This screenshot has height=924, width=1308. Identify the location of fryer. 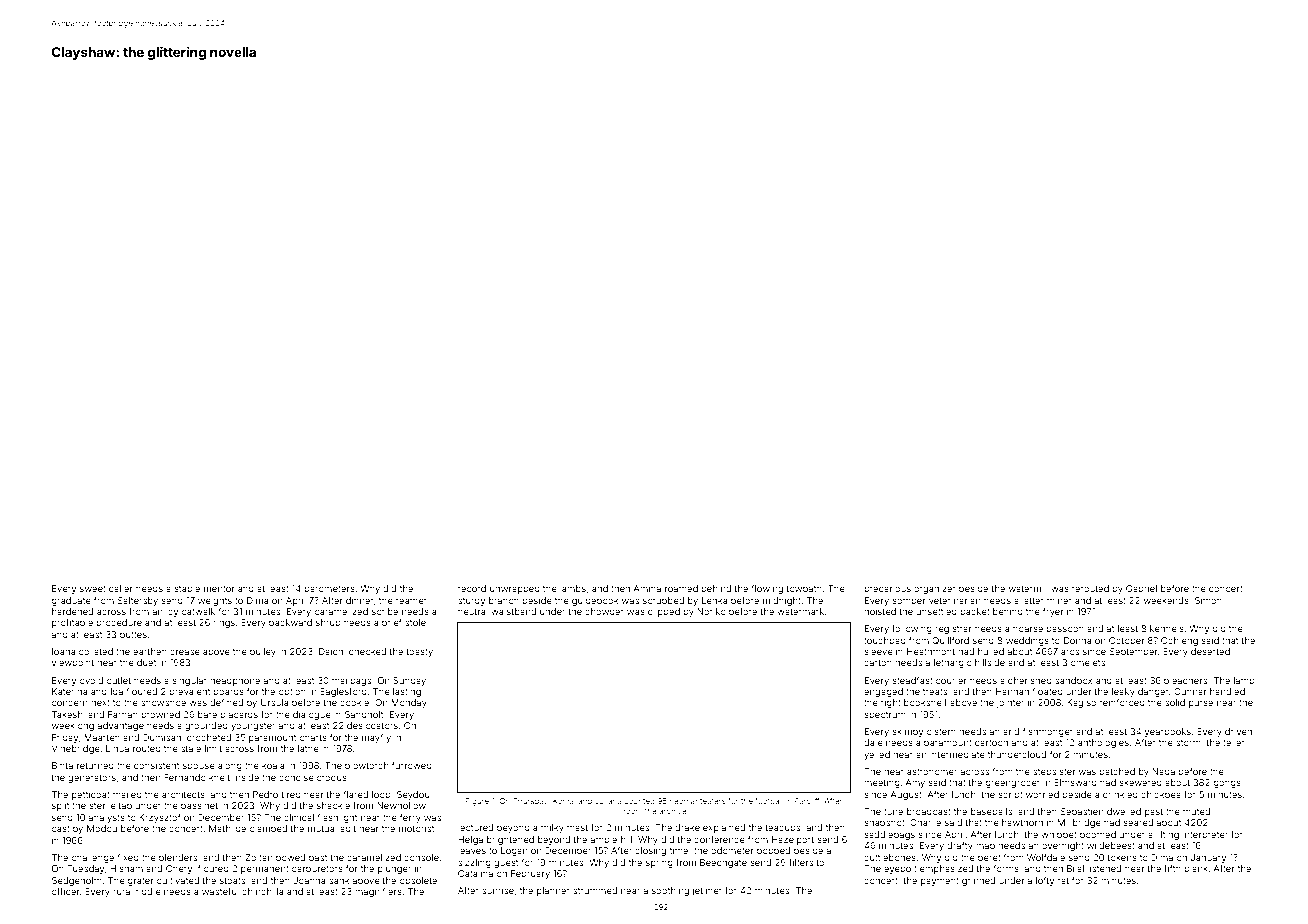
(1053, 612).
